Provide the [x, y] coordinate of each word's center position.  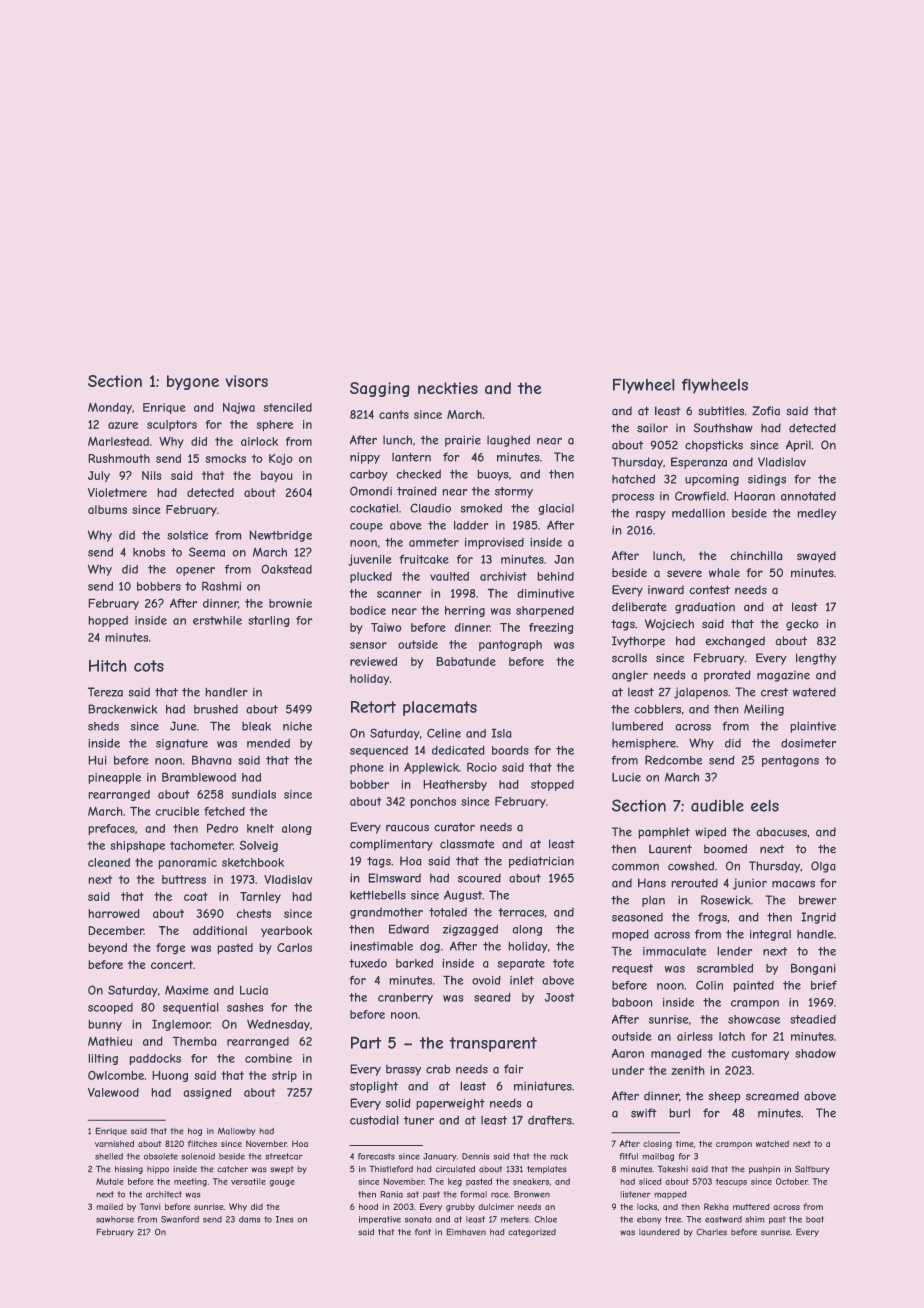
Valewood [113, 1092]
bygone [193, 382]
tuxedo [368, 963]
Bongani [813, 969]
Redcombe [673, 760]
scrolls [629, 657]
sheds [103, 726]
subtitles [721, 411]
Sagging [379, 389]
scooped [110, 1008]
